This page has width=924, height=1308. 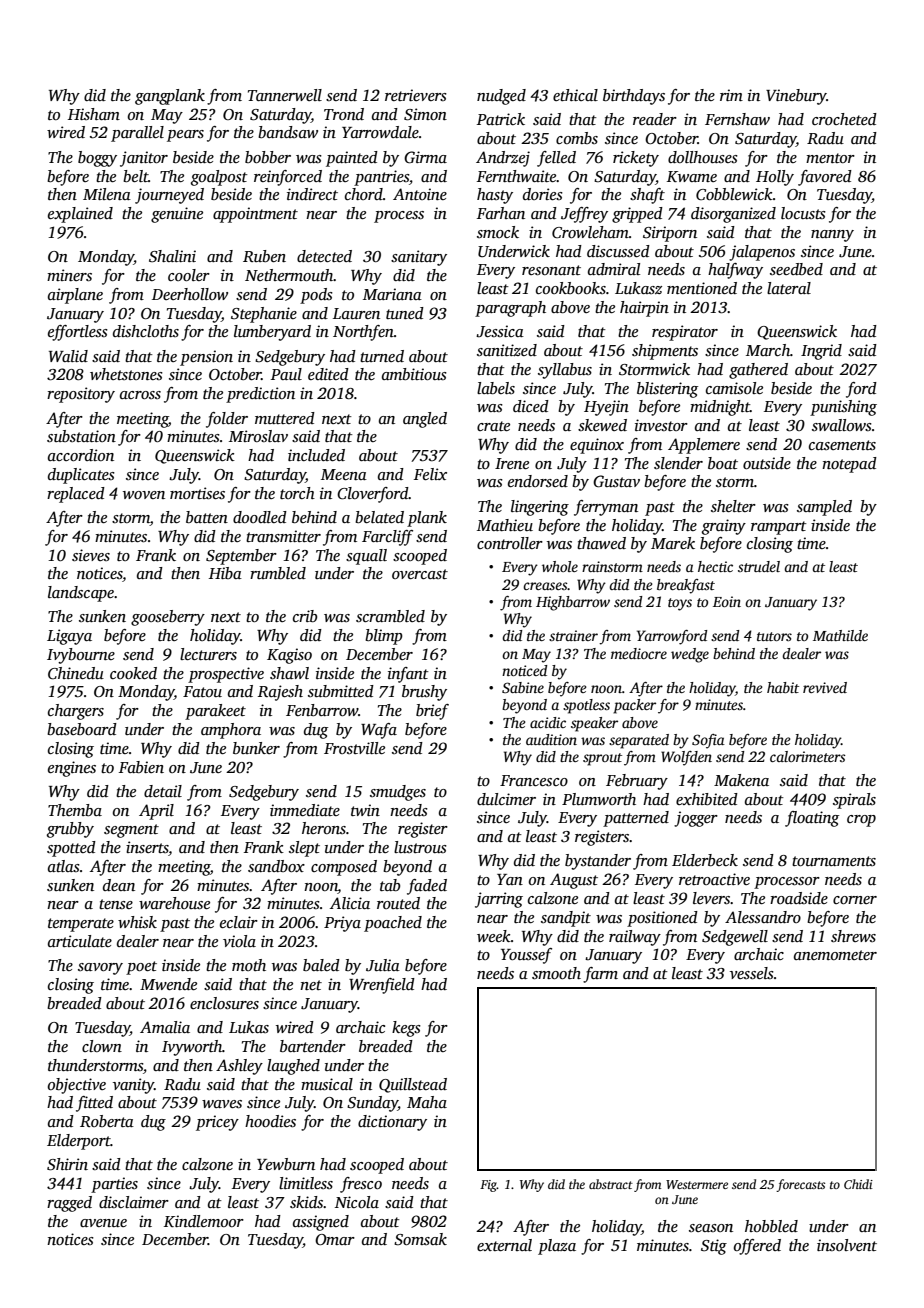 What do you see at coordinates (344, 114) in the page?
I see `Trond` at bounding box center [344, 114].
